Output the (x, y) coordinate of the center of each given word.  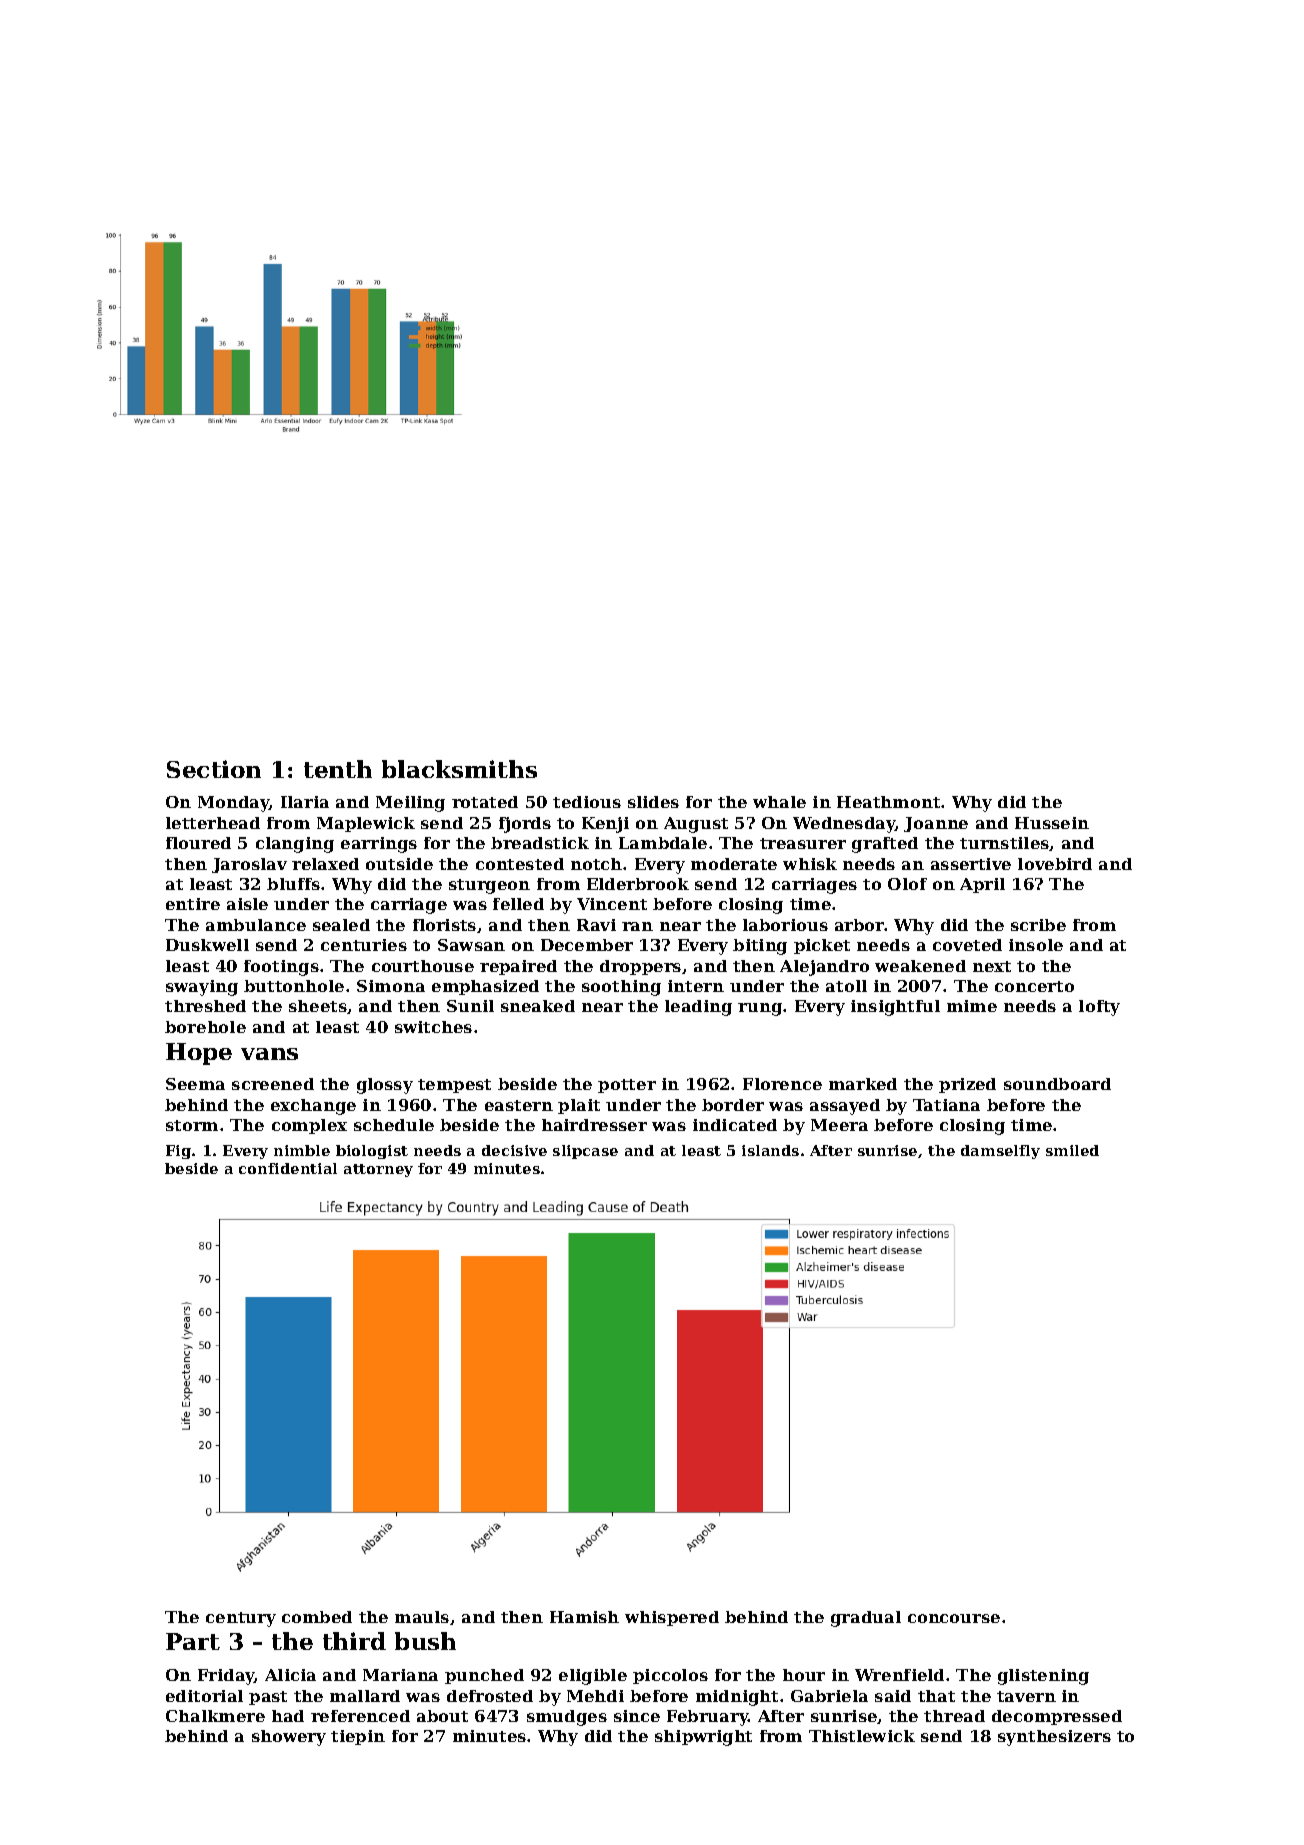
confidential (288, 1168)
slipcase (585, 1152)
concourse (954, 1618)
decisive (514, 1150)
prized (967, 1085)
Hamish (584, 1617)
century (241, 1619)
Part (193, 1641)
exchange (313, 1107)
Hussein (1052, 823)
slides (653, 802)
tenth (338, 769)
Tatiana (946, 1105)
